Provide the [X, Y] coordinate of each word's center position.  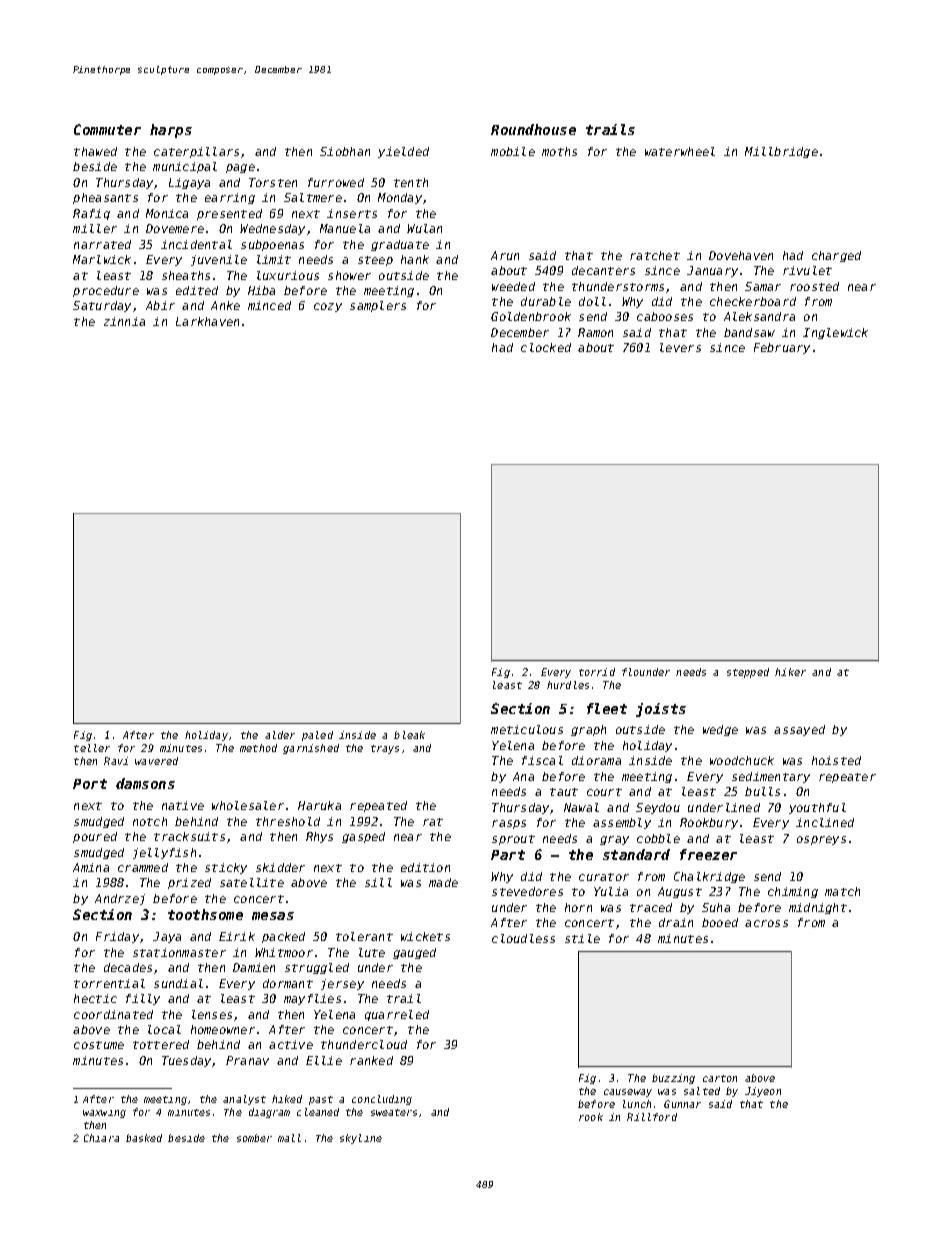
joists [661, 710]
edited [197, 290]
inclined [825, 822]
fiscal [542, 760]
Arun [505, 255]
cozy [328, 307]
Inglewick [835, 333]
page [240, 168]
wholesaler [248, 805]
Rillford [652, 1117]
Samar [763, 286]
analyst [244, 1100]
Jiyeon [763, 1092]
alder [280, 735]
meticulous [527, 729]
